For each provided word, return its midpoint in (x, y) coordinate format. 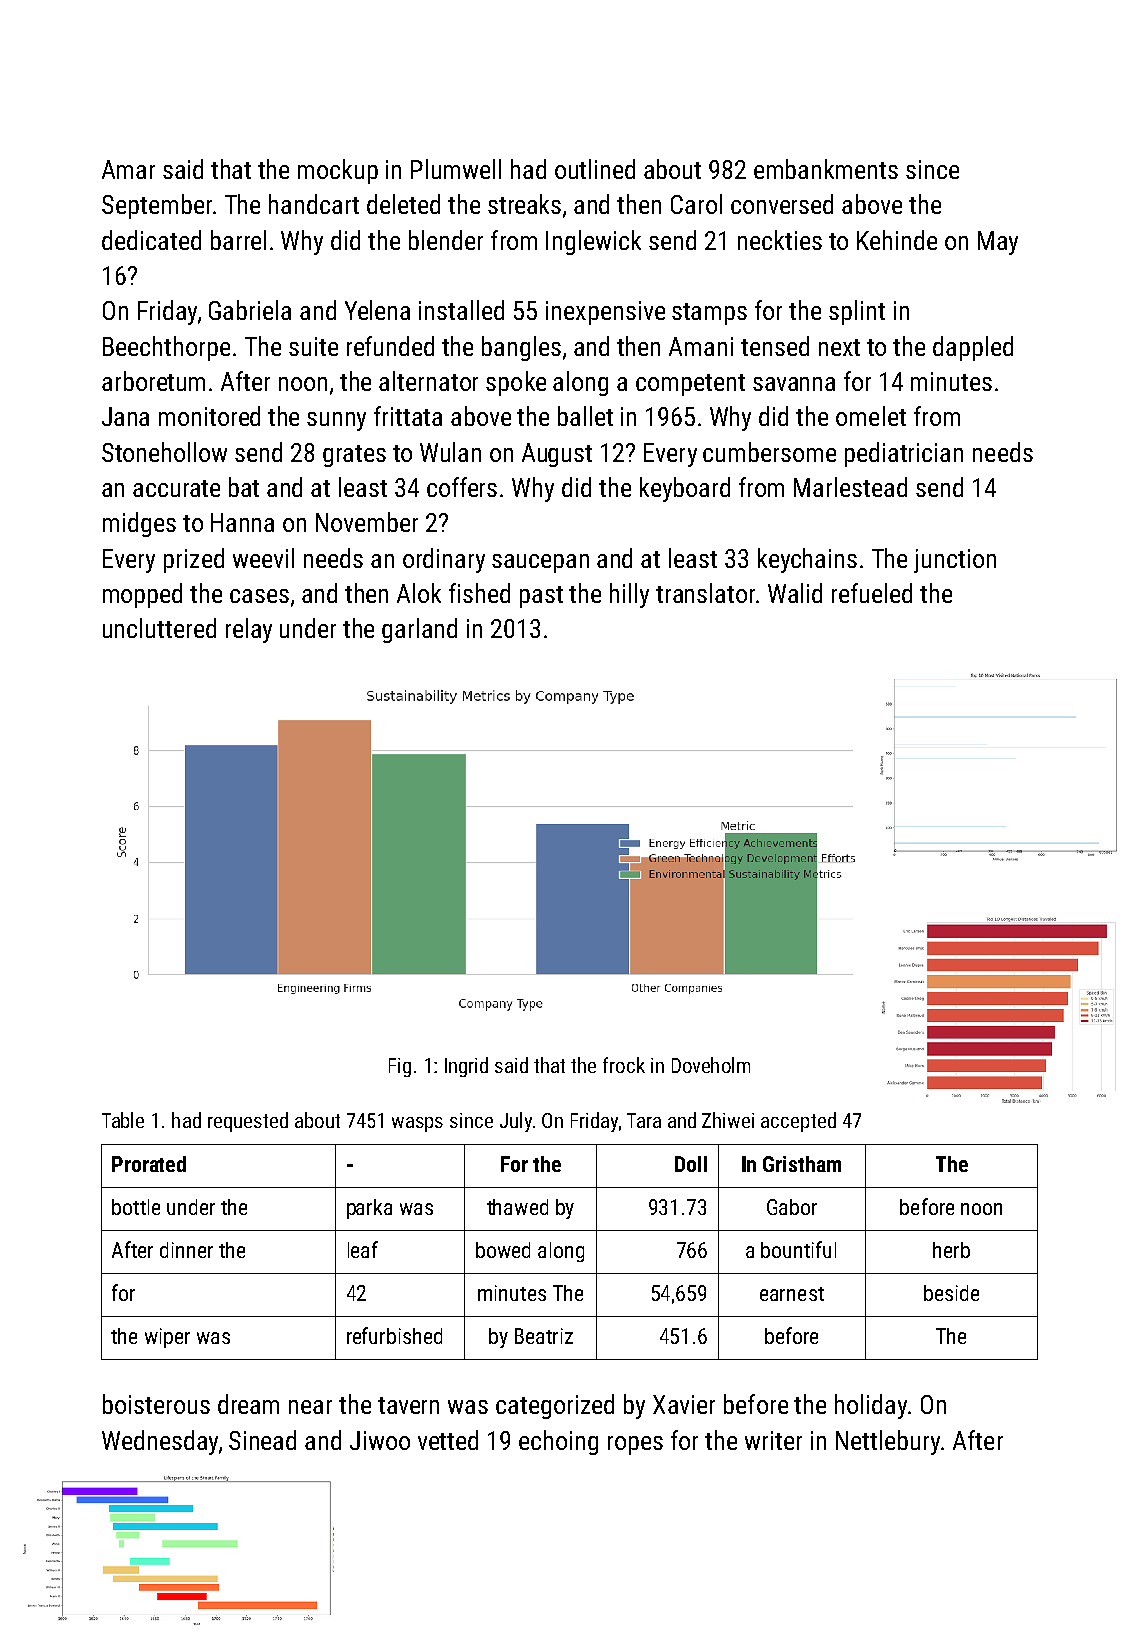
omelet (871, 416)
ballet (585, 416)
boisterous (156, 1404)
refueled (872, 593)
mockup (338, 171)
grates (354, 456)
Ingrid (466, 1067)
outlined (595, 169)
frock (624, 1065)
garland (419, 630)
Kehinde (897, 240)
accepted (798, 1122)
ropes (635, 1445)
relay (249, 630)
